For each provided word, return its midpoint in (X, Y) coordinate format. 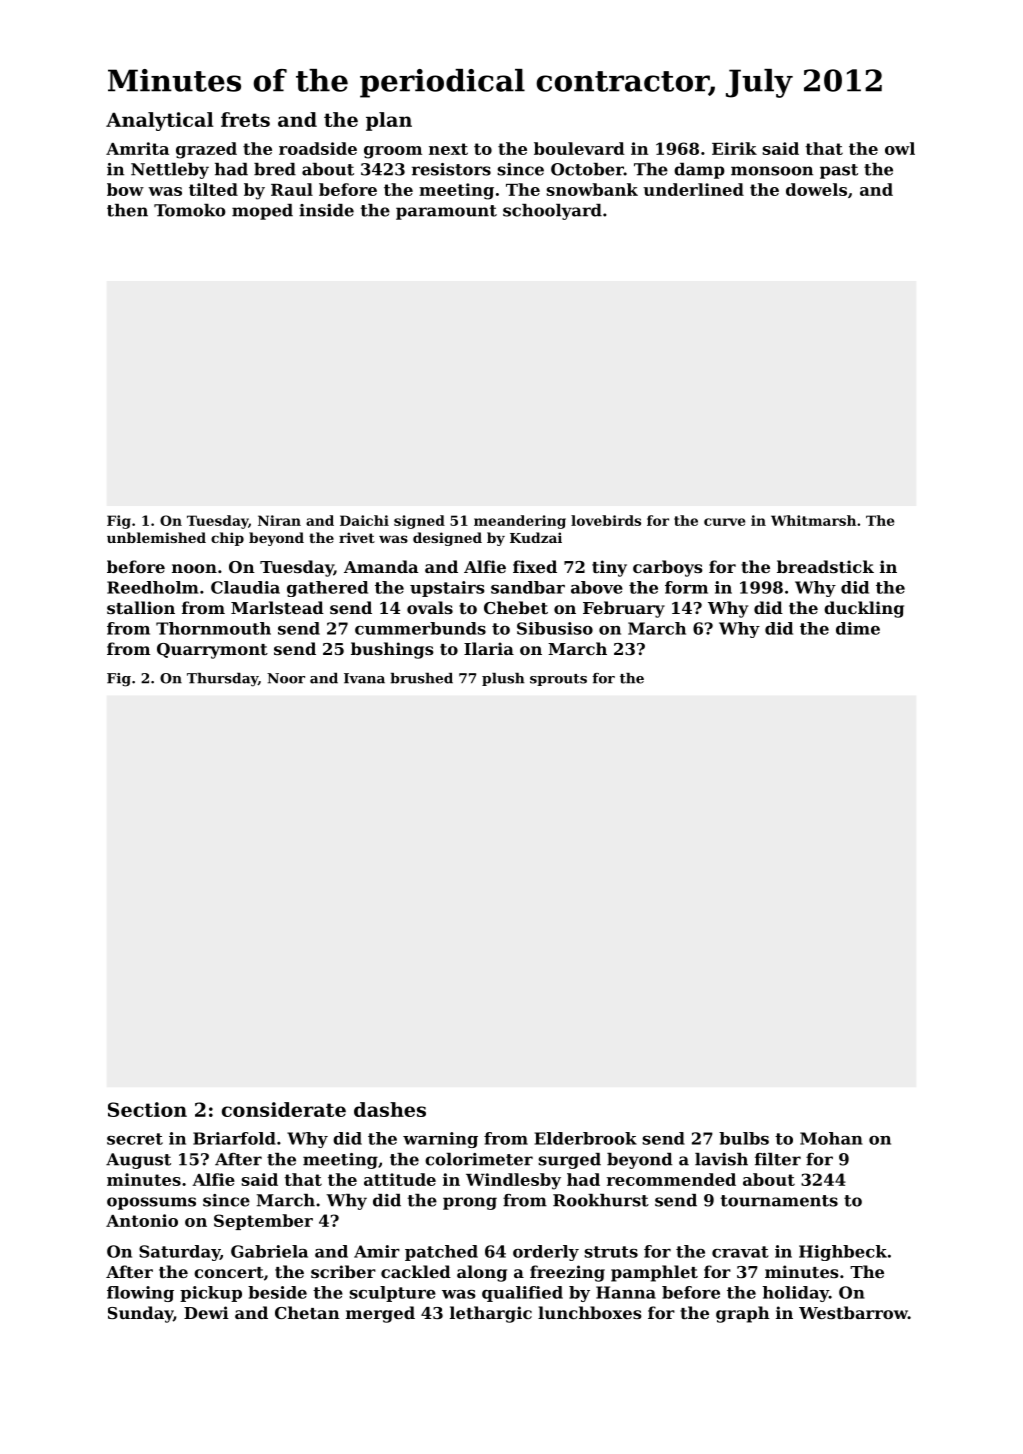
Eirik (734, 148)
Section (147, 1109)
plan (389, 121)
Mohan (831, 1138)
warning (440, 1140)
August (138, 1161)
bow (125, 189)
